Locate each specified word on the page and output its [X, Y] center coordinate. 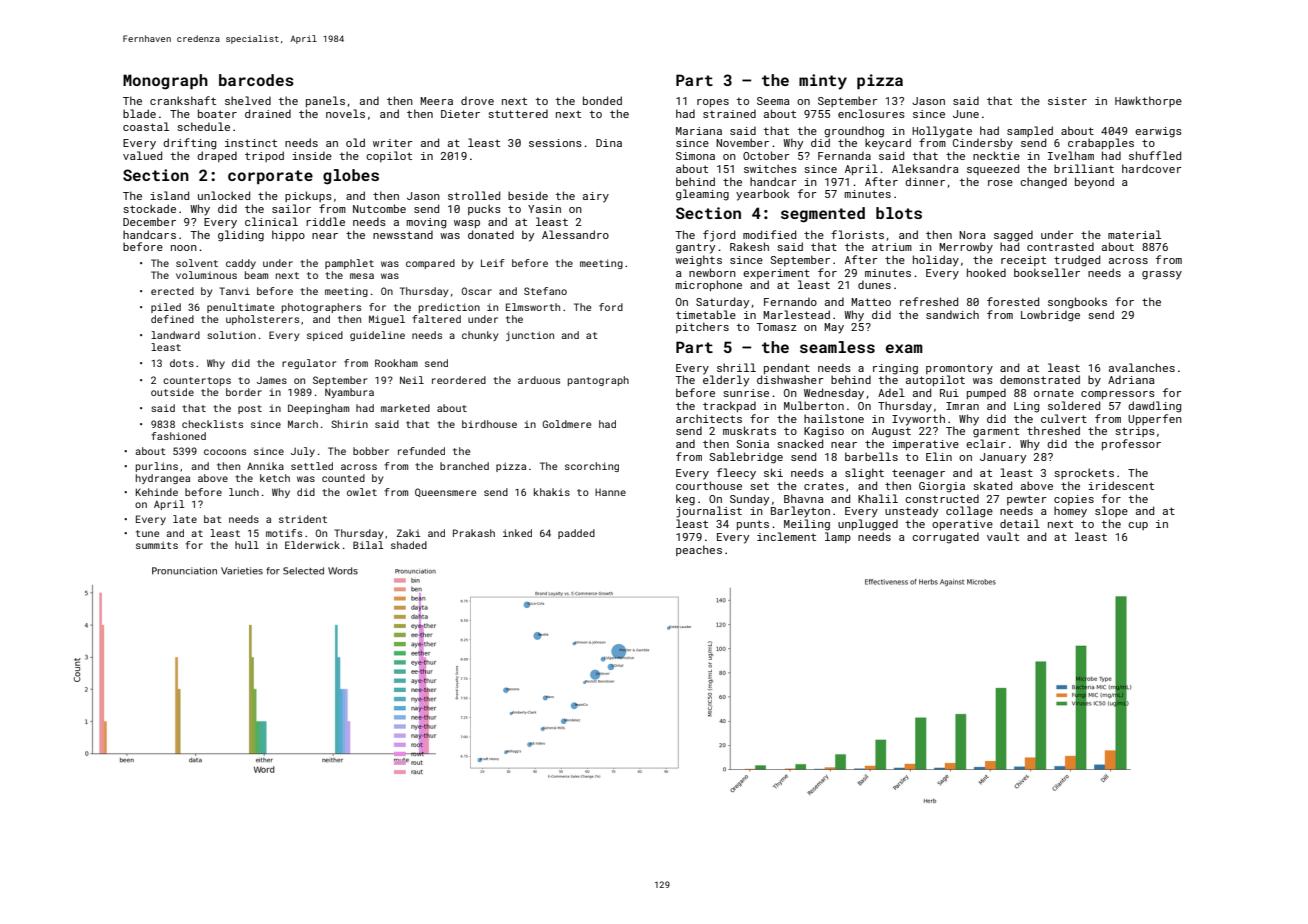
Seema [773, 101]
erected [172, 291]
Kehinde [157, 492]
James [272, 380]
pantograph [598, 381]
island [169, 195]
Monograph [165, 82]
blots [899, 213]
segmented [823, 215]
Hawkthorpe [1148, 101]
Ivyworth [918, 420]
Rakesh [749, 246]
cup [1138, 526]
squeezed [993, 169]
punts [753, 525]
